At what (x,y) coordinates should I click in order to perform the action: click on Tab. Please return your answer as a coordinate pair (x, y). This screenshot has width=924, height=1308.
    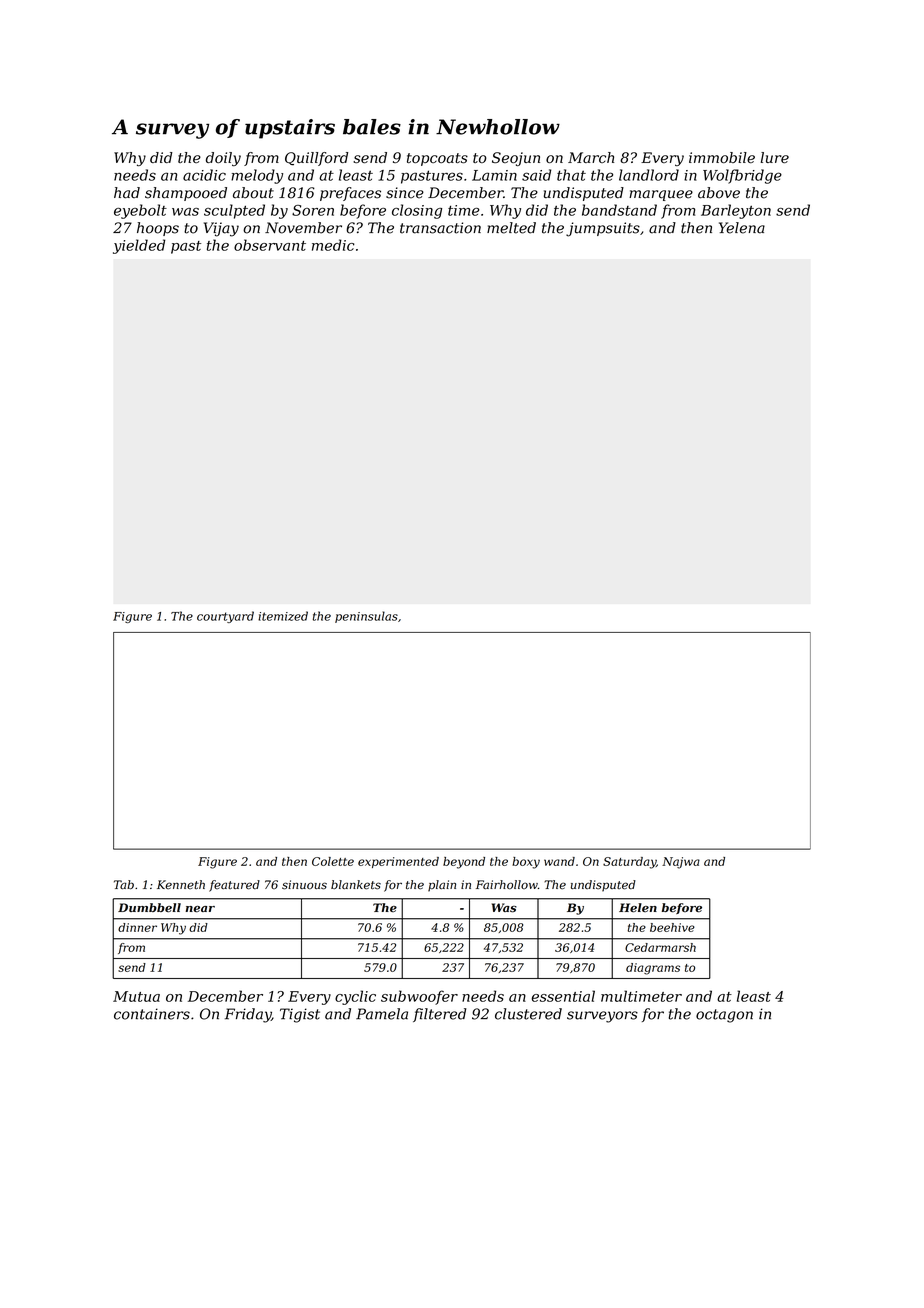
    Looking at the image, I should click on (124, 885).
